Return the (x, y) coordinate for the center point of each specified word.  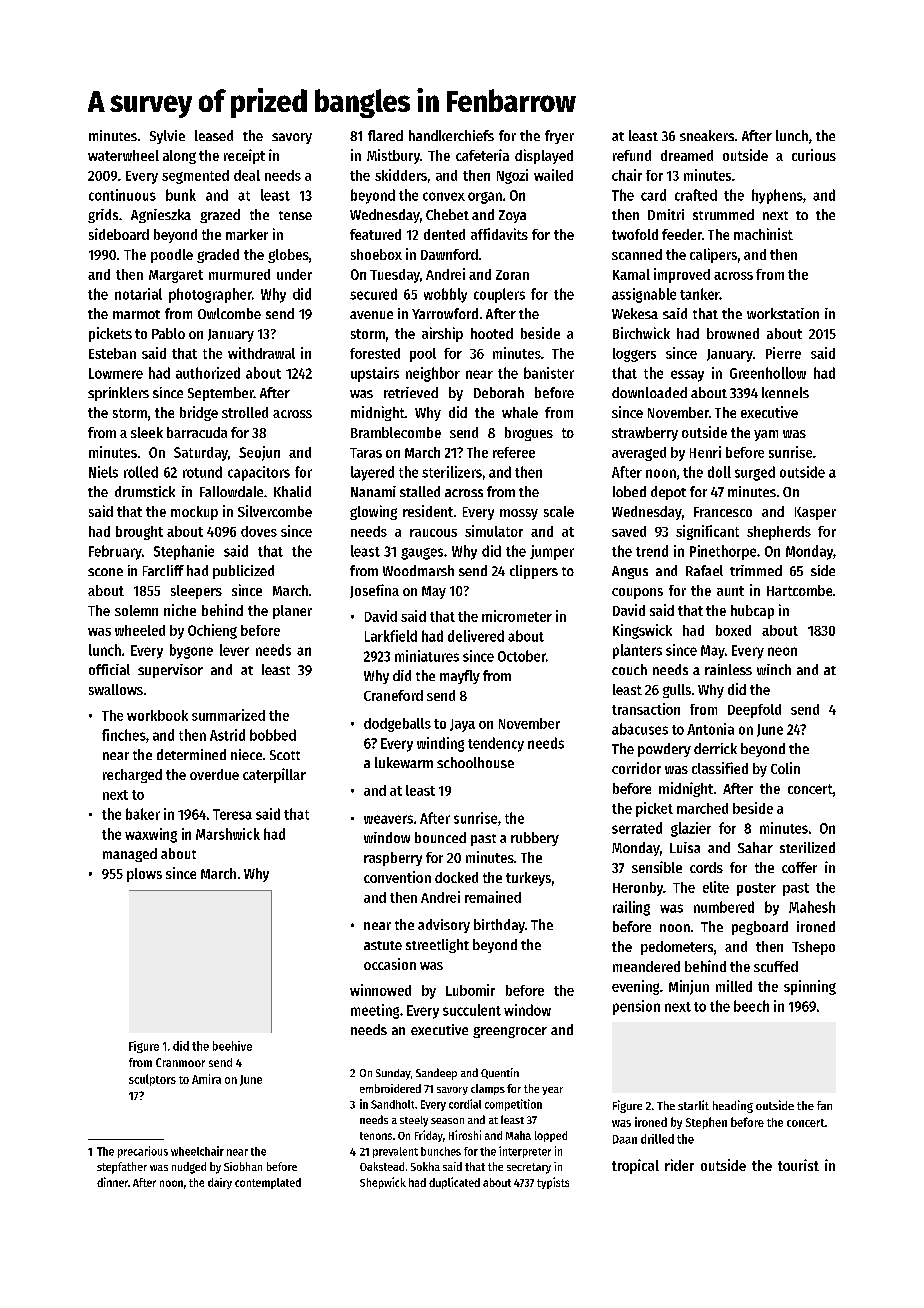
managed (130, 855)
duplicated (454, 1183)
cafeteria (482, 155)
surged (755, 473)
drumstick (145, 491)
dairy (220, 1183)
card (653, 195)
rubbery (535, 839)
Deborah (499, 392)
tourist (798, 1165)
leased (214, 135)
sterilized (807, 847)
